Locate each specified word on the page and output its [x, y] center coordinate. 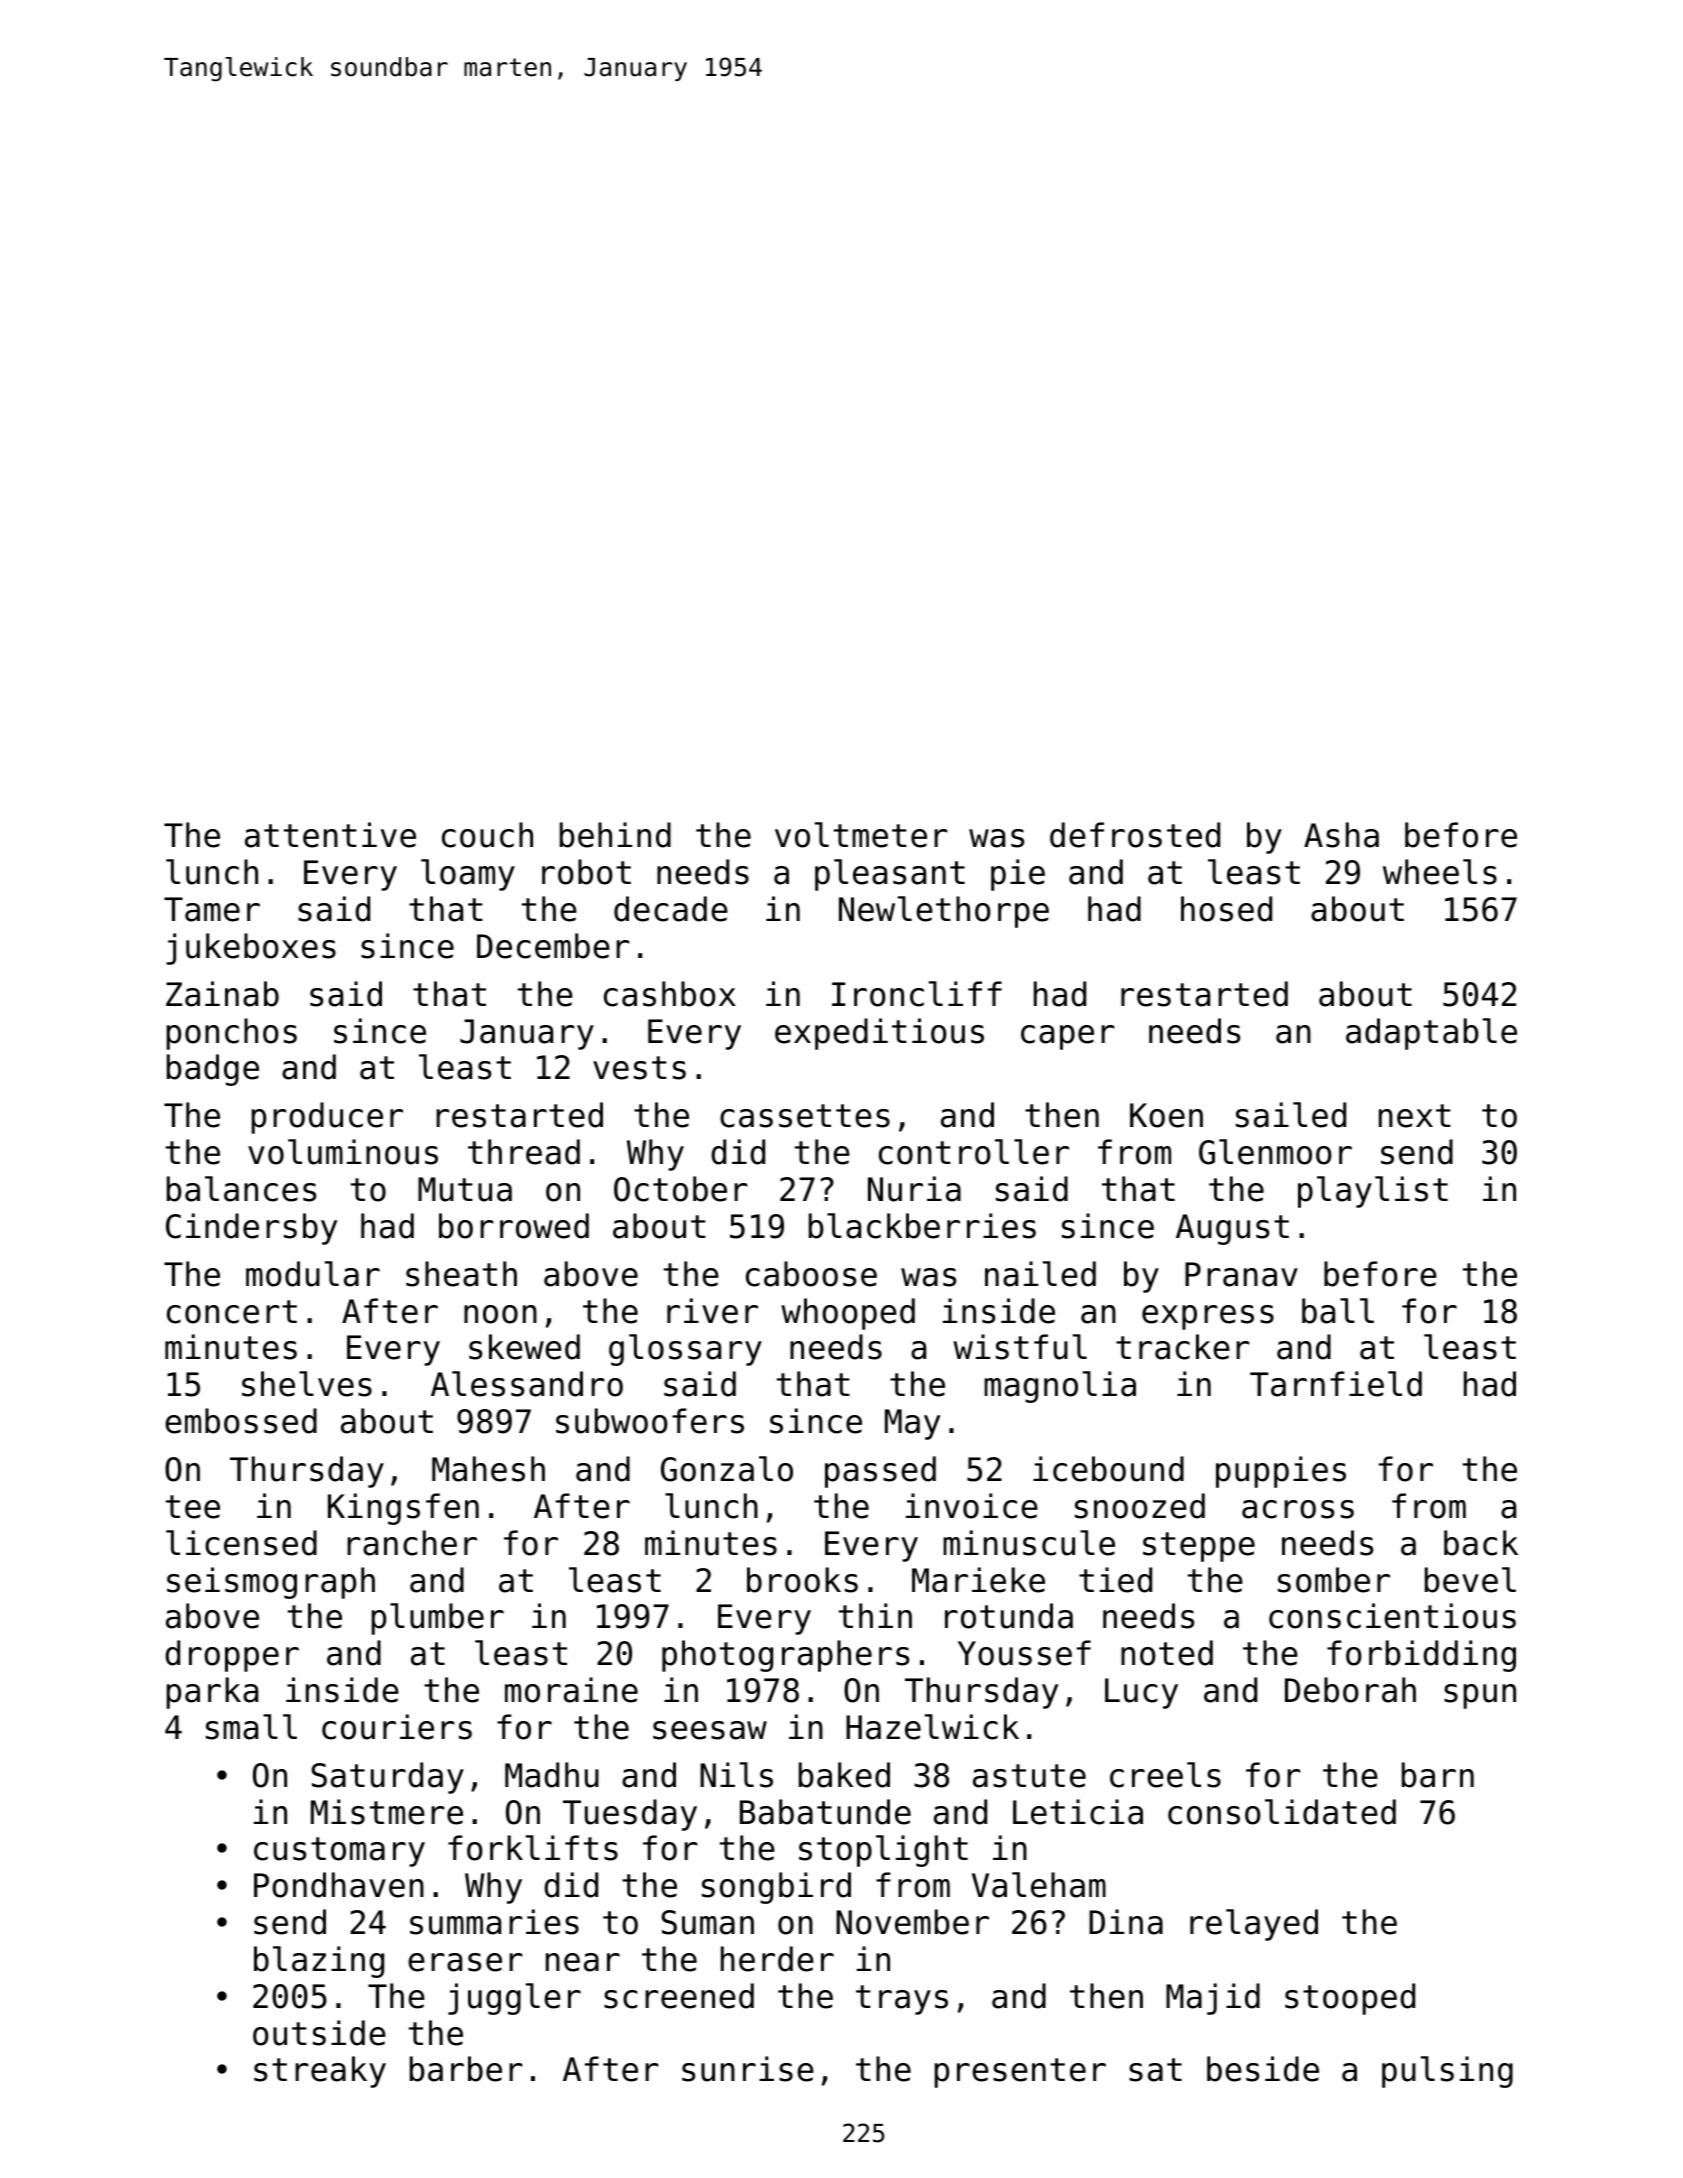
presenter [1020, 2073]
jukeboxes [251, 949]
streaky [320, 2072]
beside [1263, 2069]
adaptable [1431, 1034]
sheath [461, 1274]
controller [974, 1152]
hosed [1226, 909]
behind [615, 835]
